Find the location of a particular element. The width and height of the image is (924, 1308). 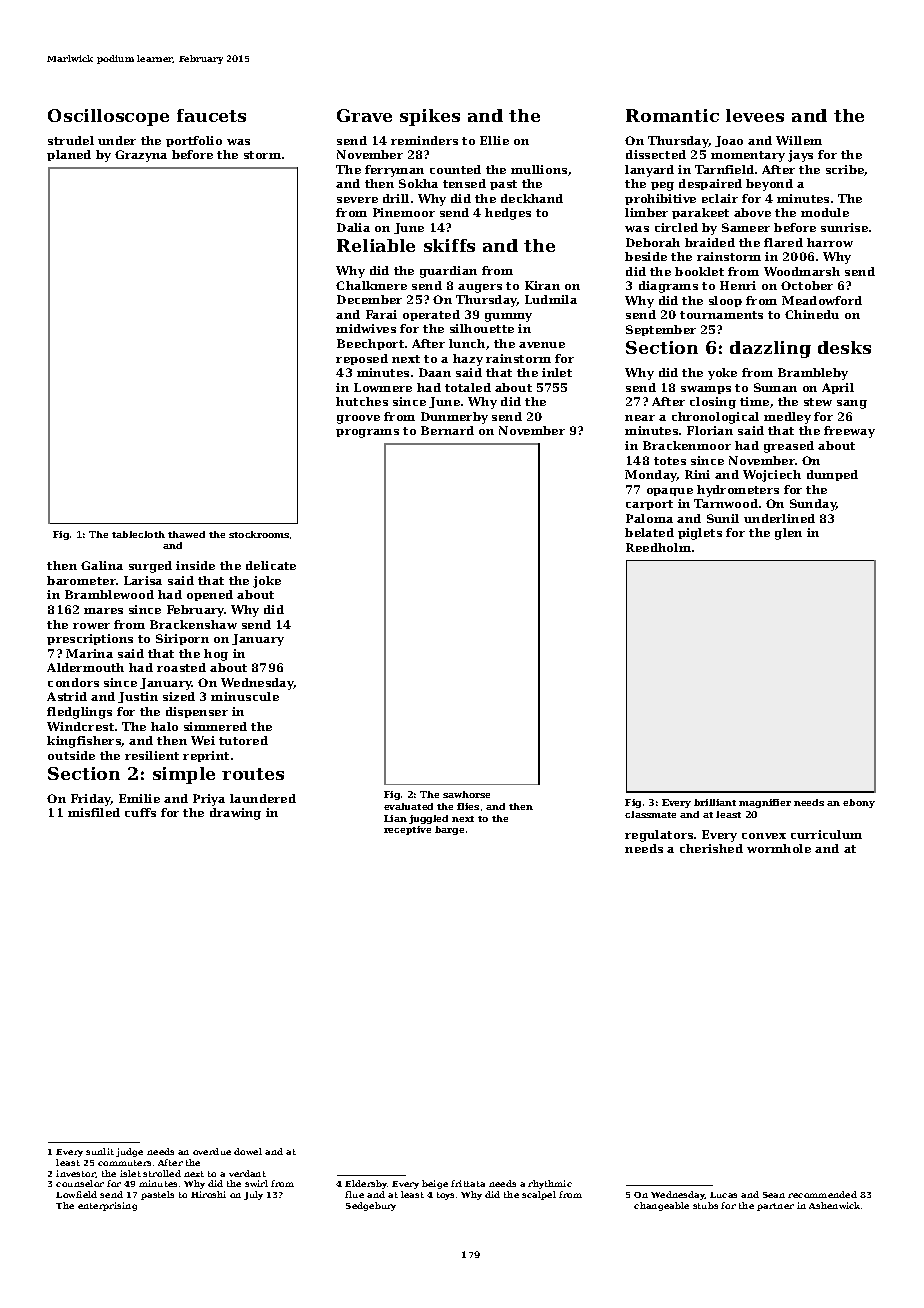

magnifier is located at coordinates (765, 803).
